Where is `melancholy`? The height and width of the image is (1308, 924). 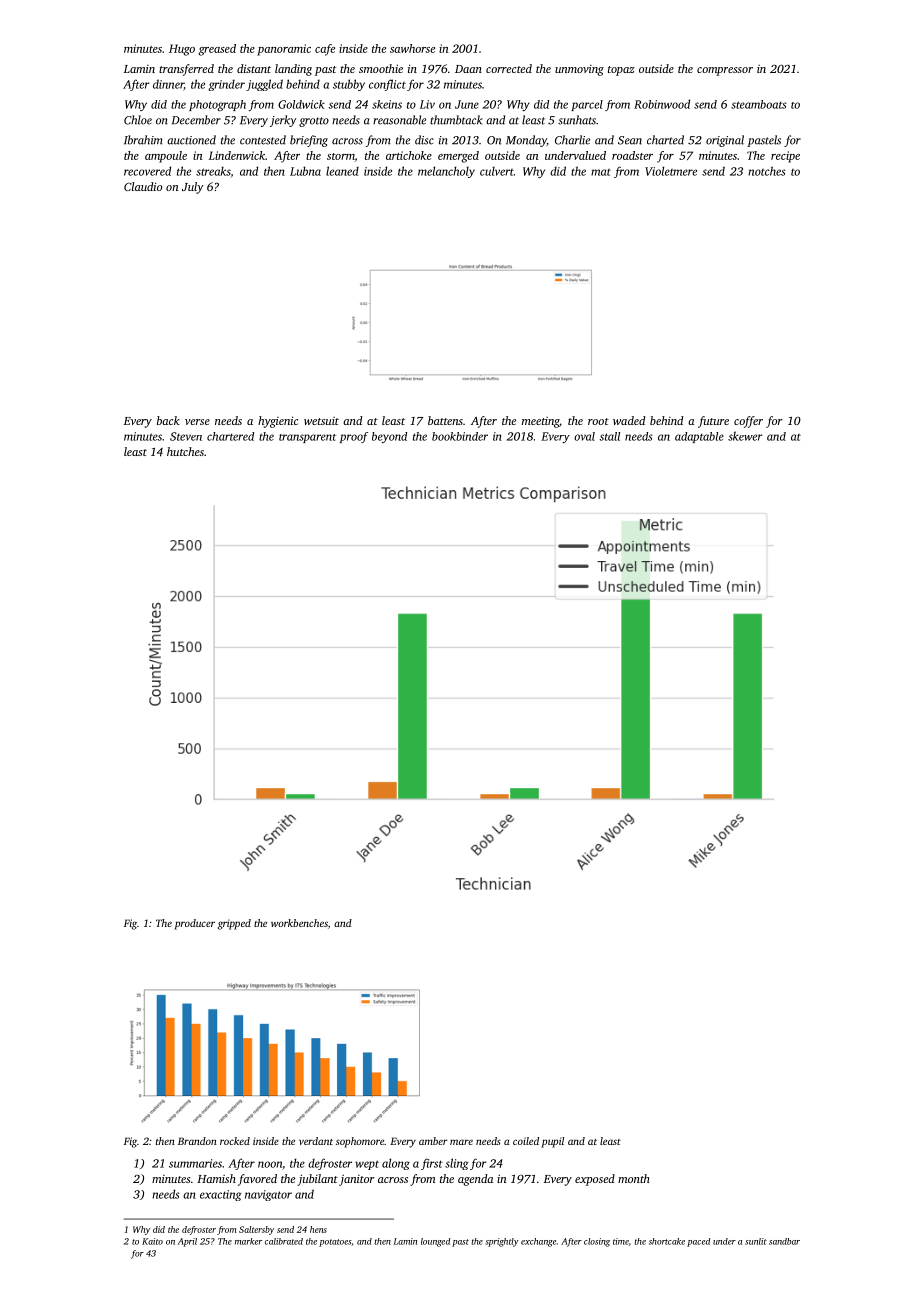
melancholy is located at coordinates (446, 172).
